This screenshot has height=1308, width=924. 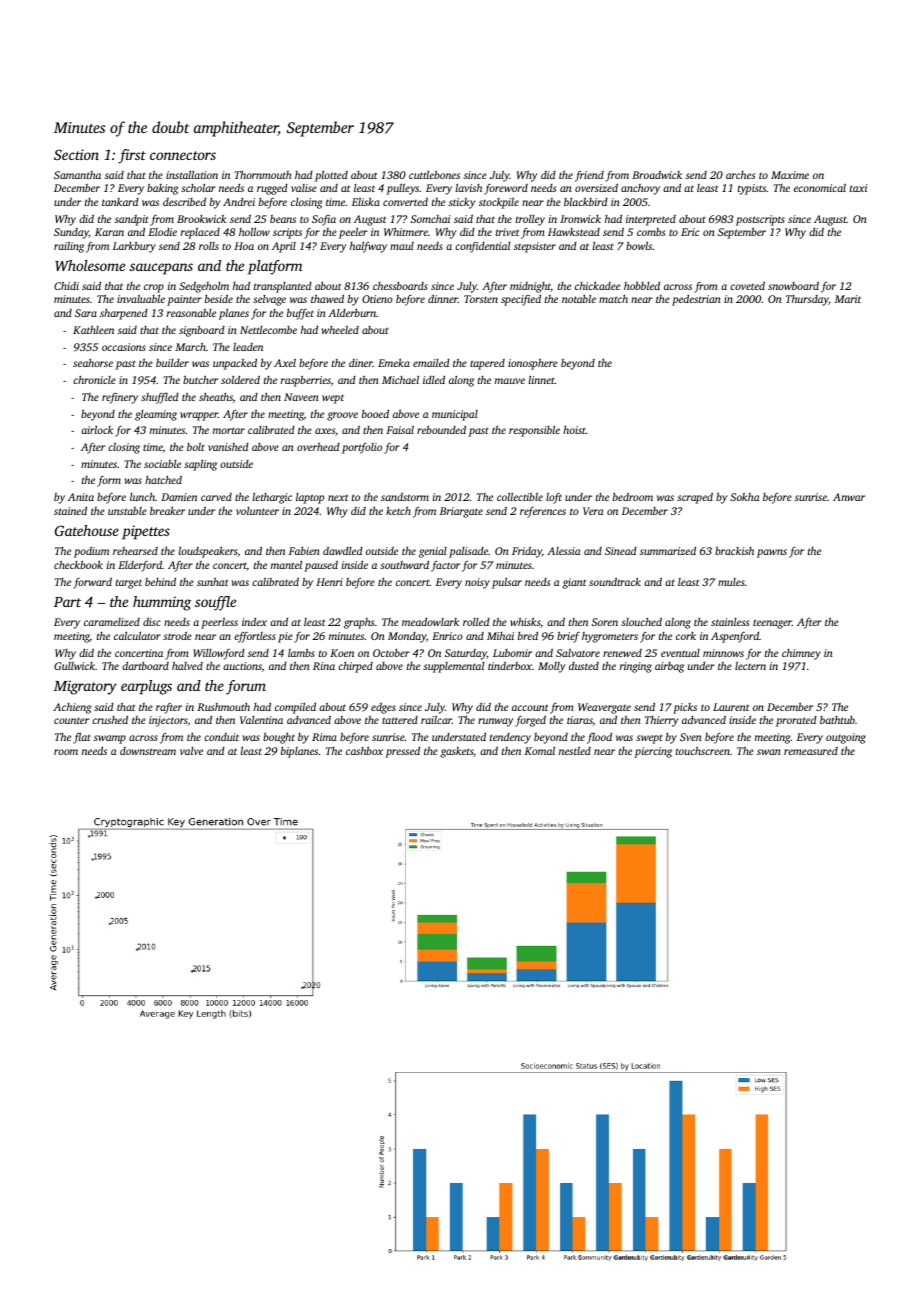 What do you see at coordinates (124, 347) in the screenshot?
I see `occasions` at bounding box center [124, 347].
